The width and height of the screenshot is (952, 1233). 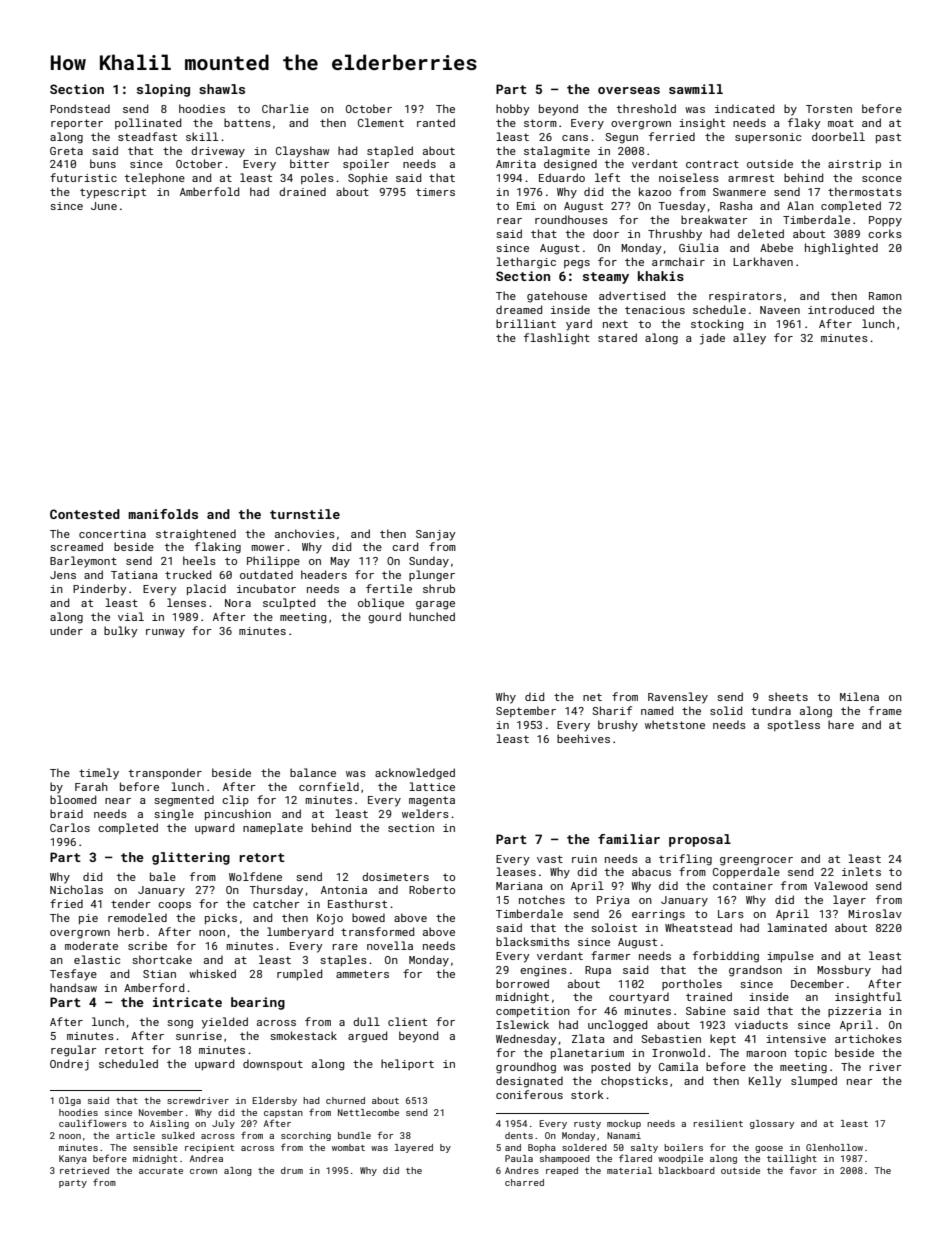 What do you see at coordinates (756, 861) in the screenshot?
I see `greengrocer` at bounding box center [756, 861].
